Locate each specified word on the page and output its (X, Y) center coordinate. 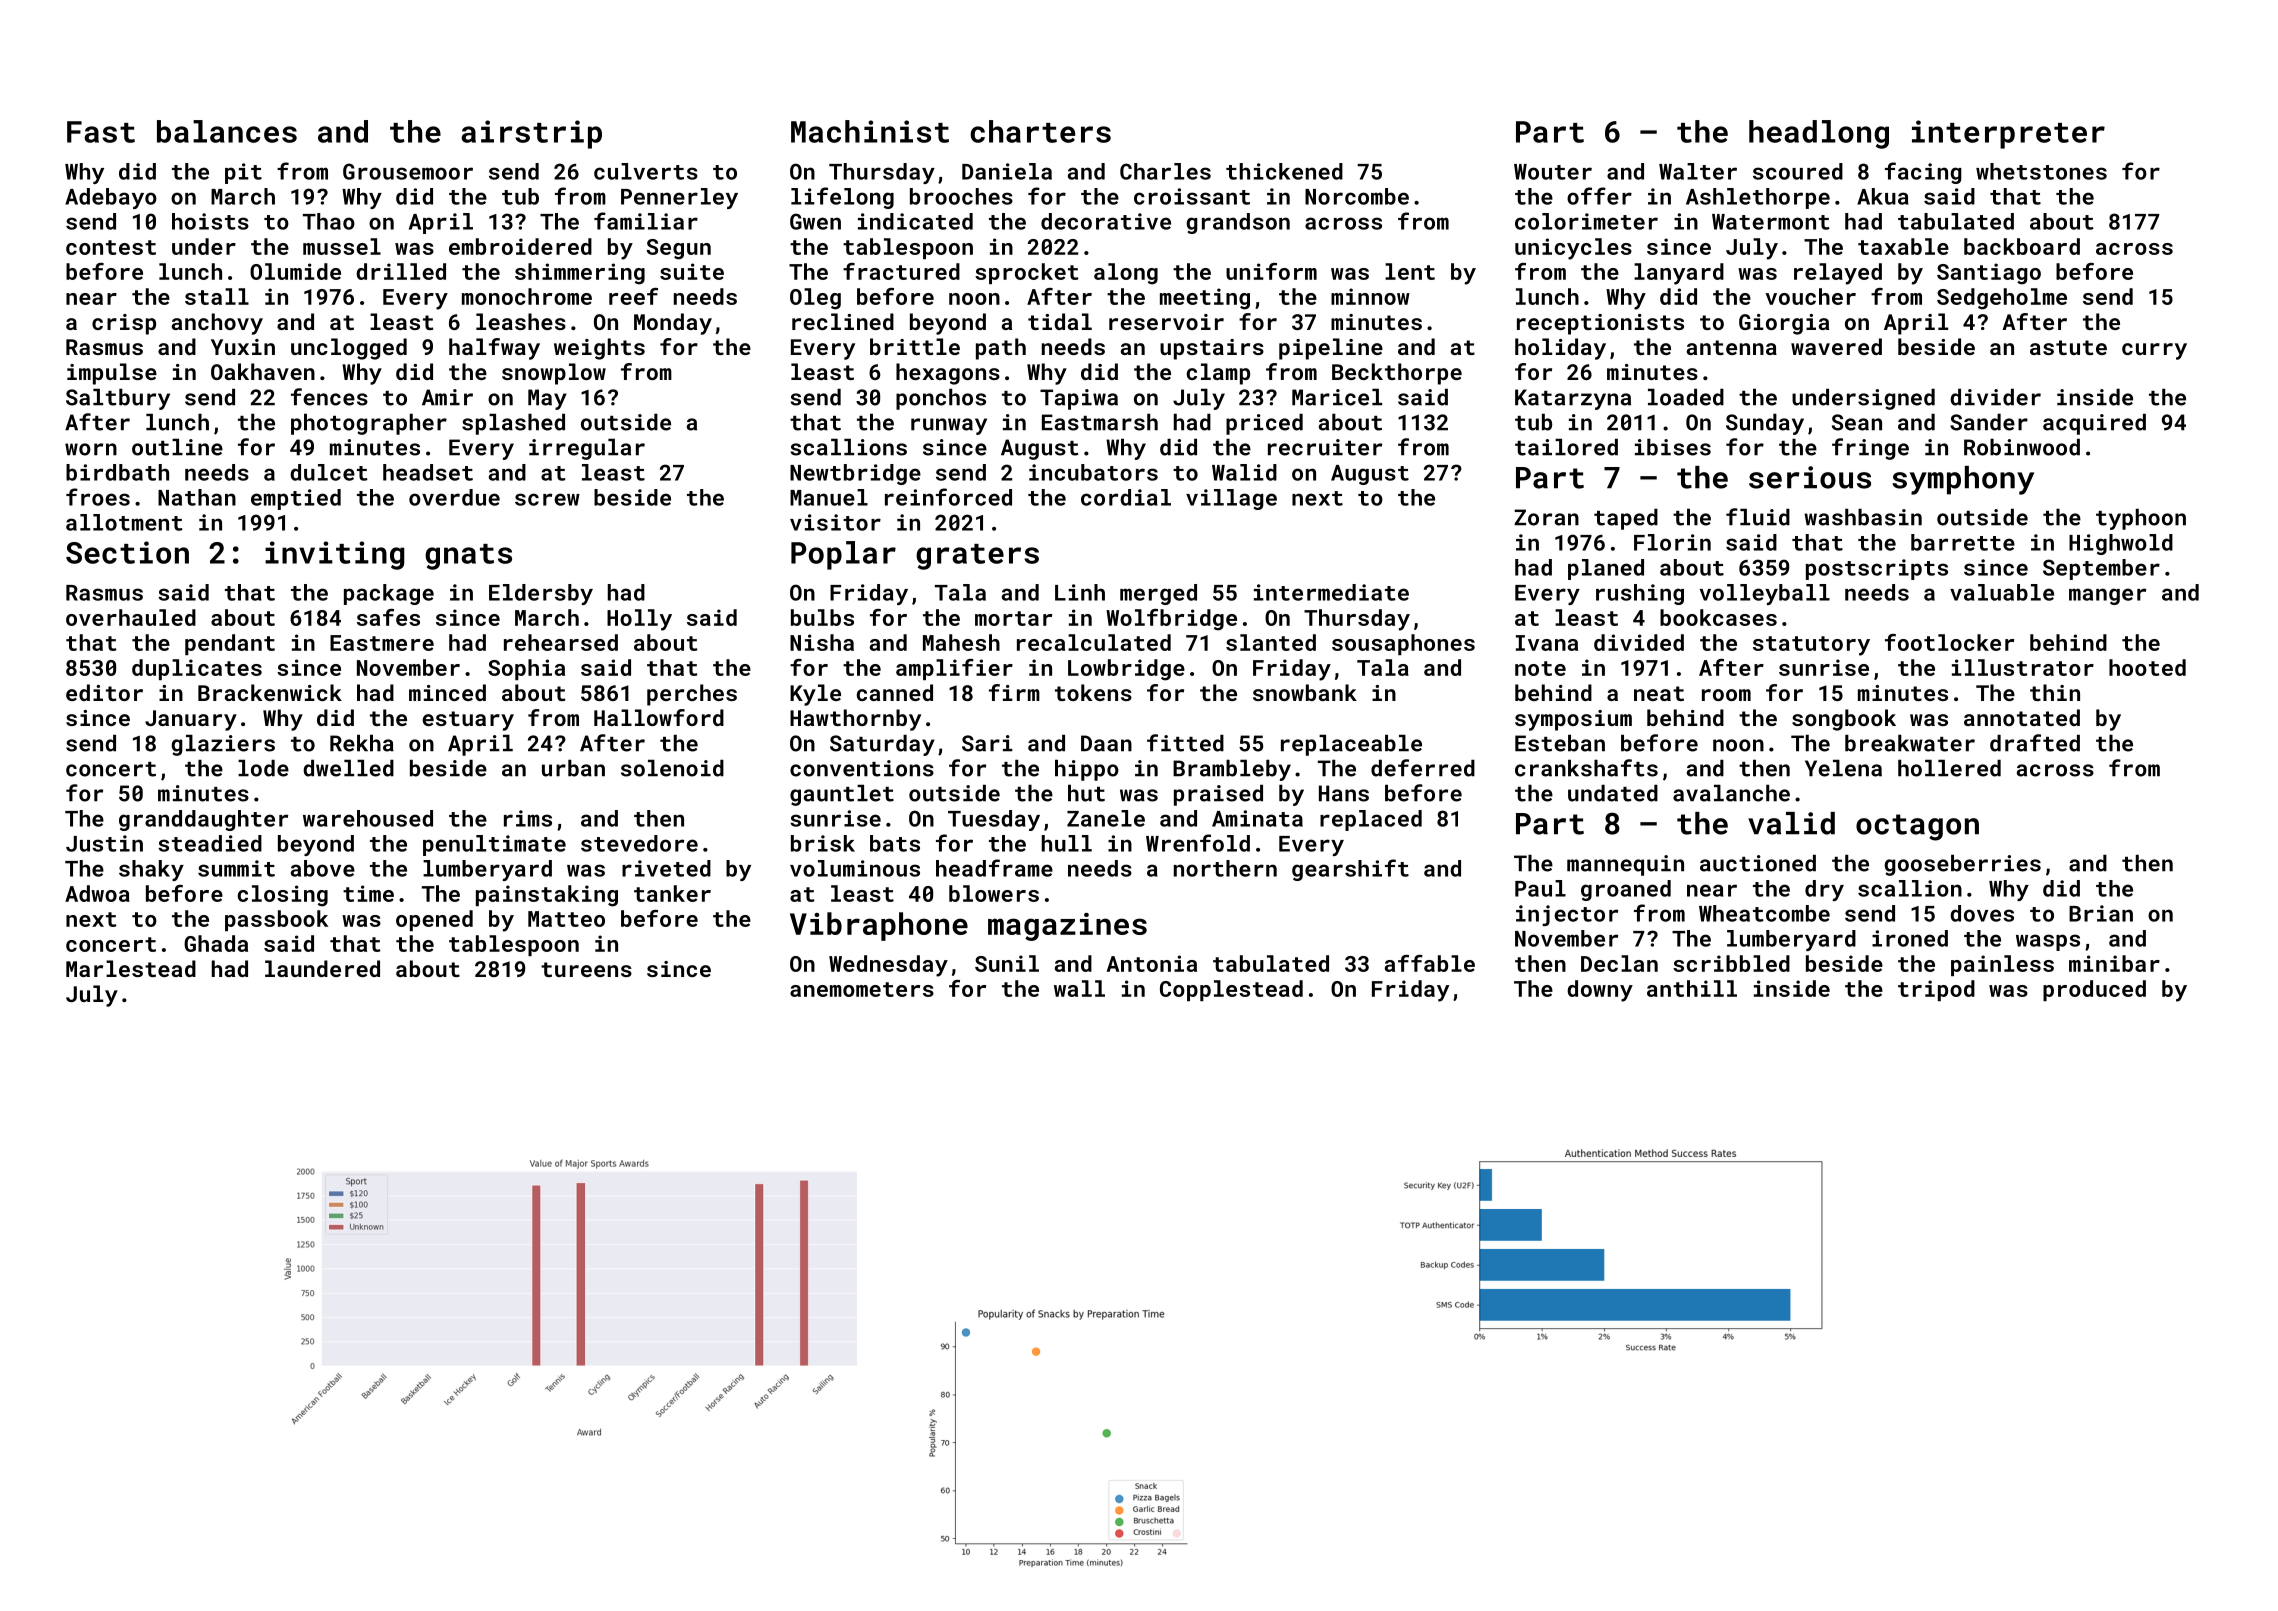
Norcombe (1357, 196)
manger (2107, 596)
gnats (468, 557)
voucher (1810, 296)
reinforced (948, 497)
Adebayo (111, 198)
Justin (104, 843)
